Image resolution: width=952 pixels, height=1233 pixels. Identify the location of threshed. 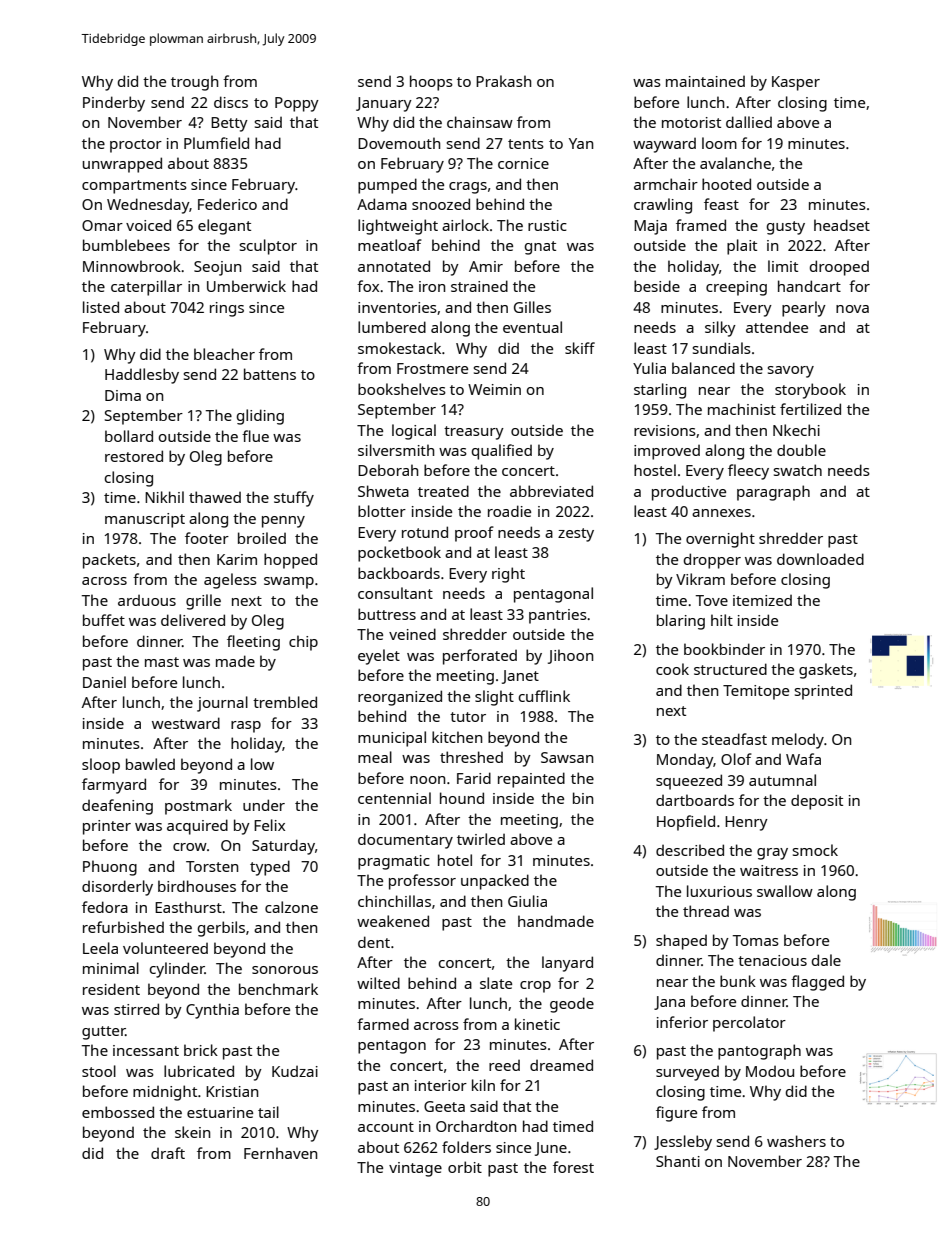
(471, 757).
